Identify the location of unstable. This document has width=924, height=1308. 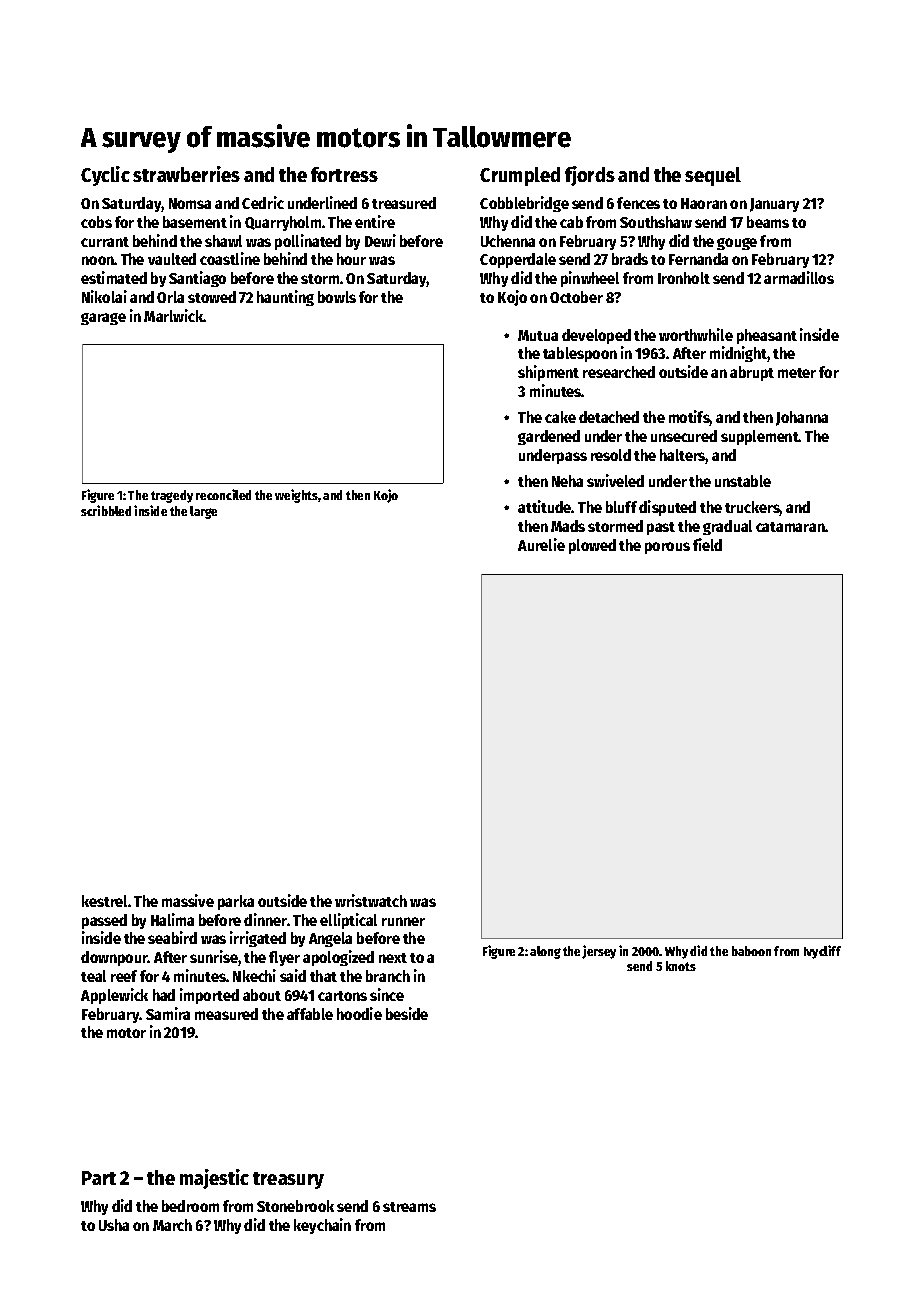
(743, 481).
